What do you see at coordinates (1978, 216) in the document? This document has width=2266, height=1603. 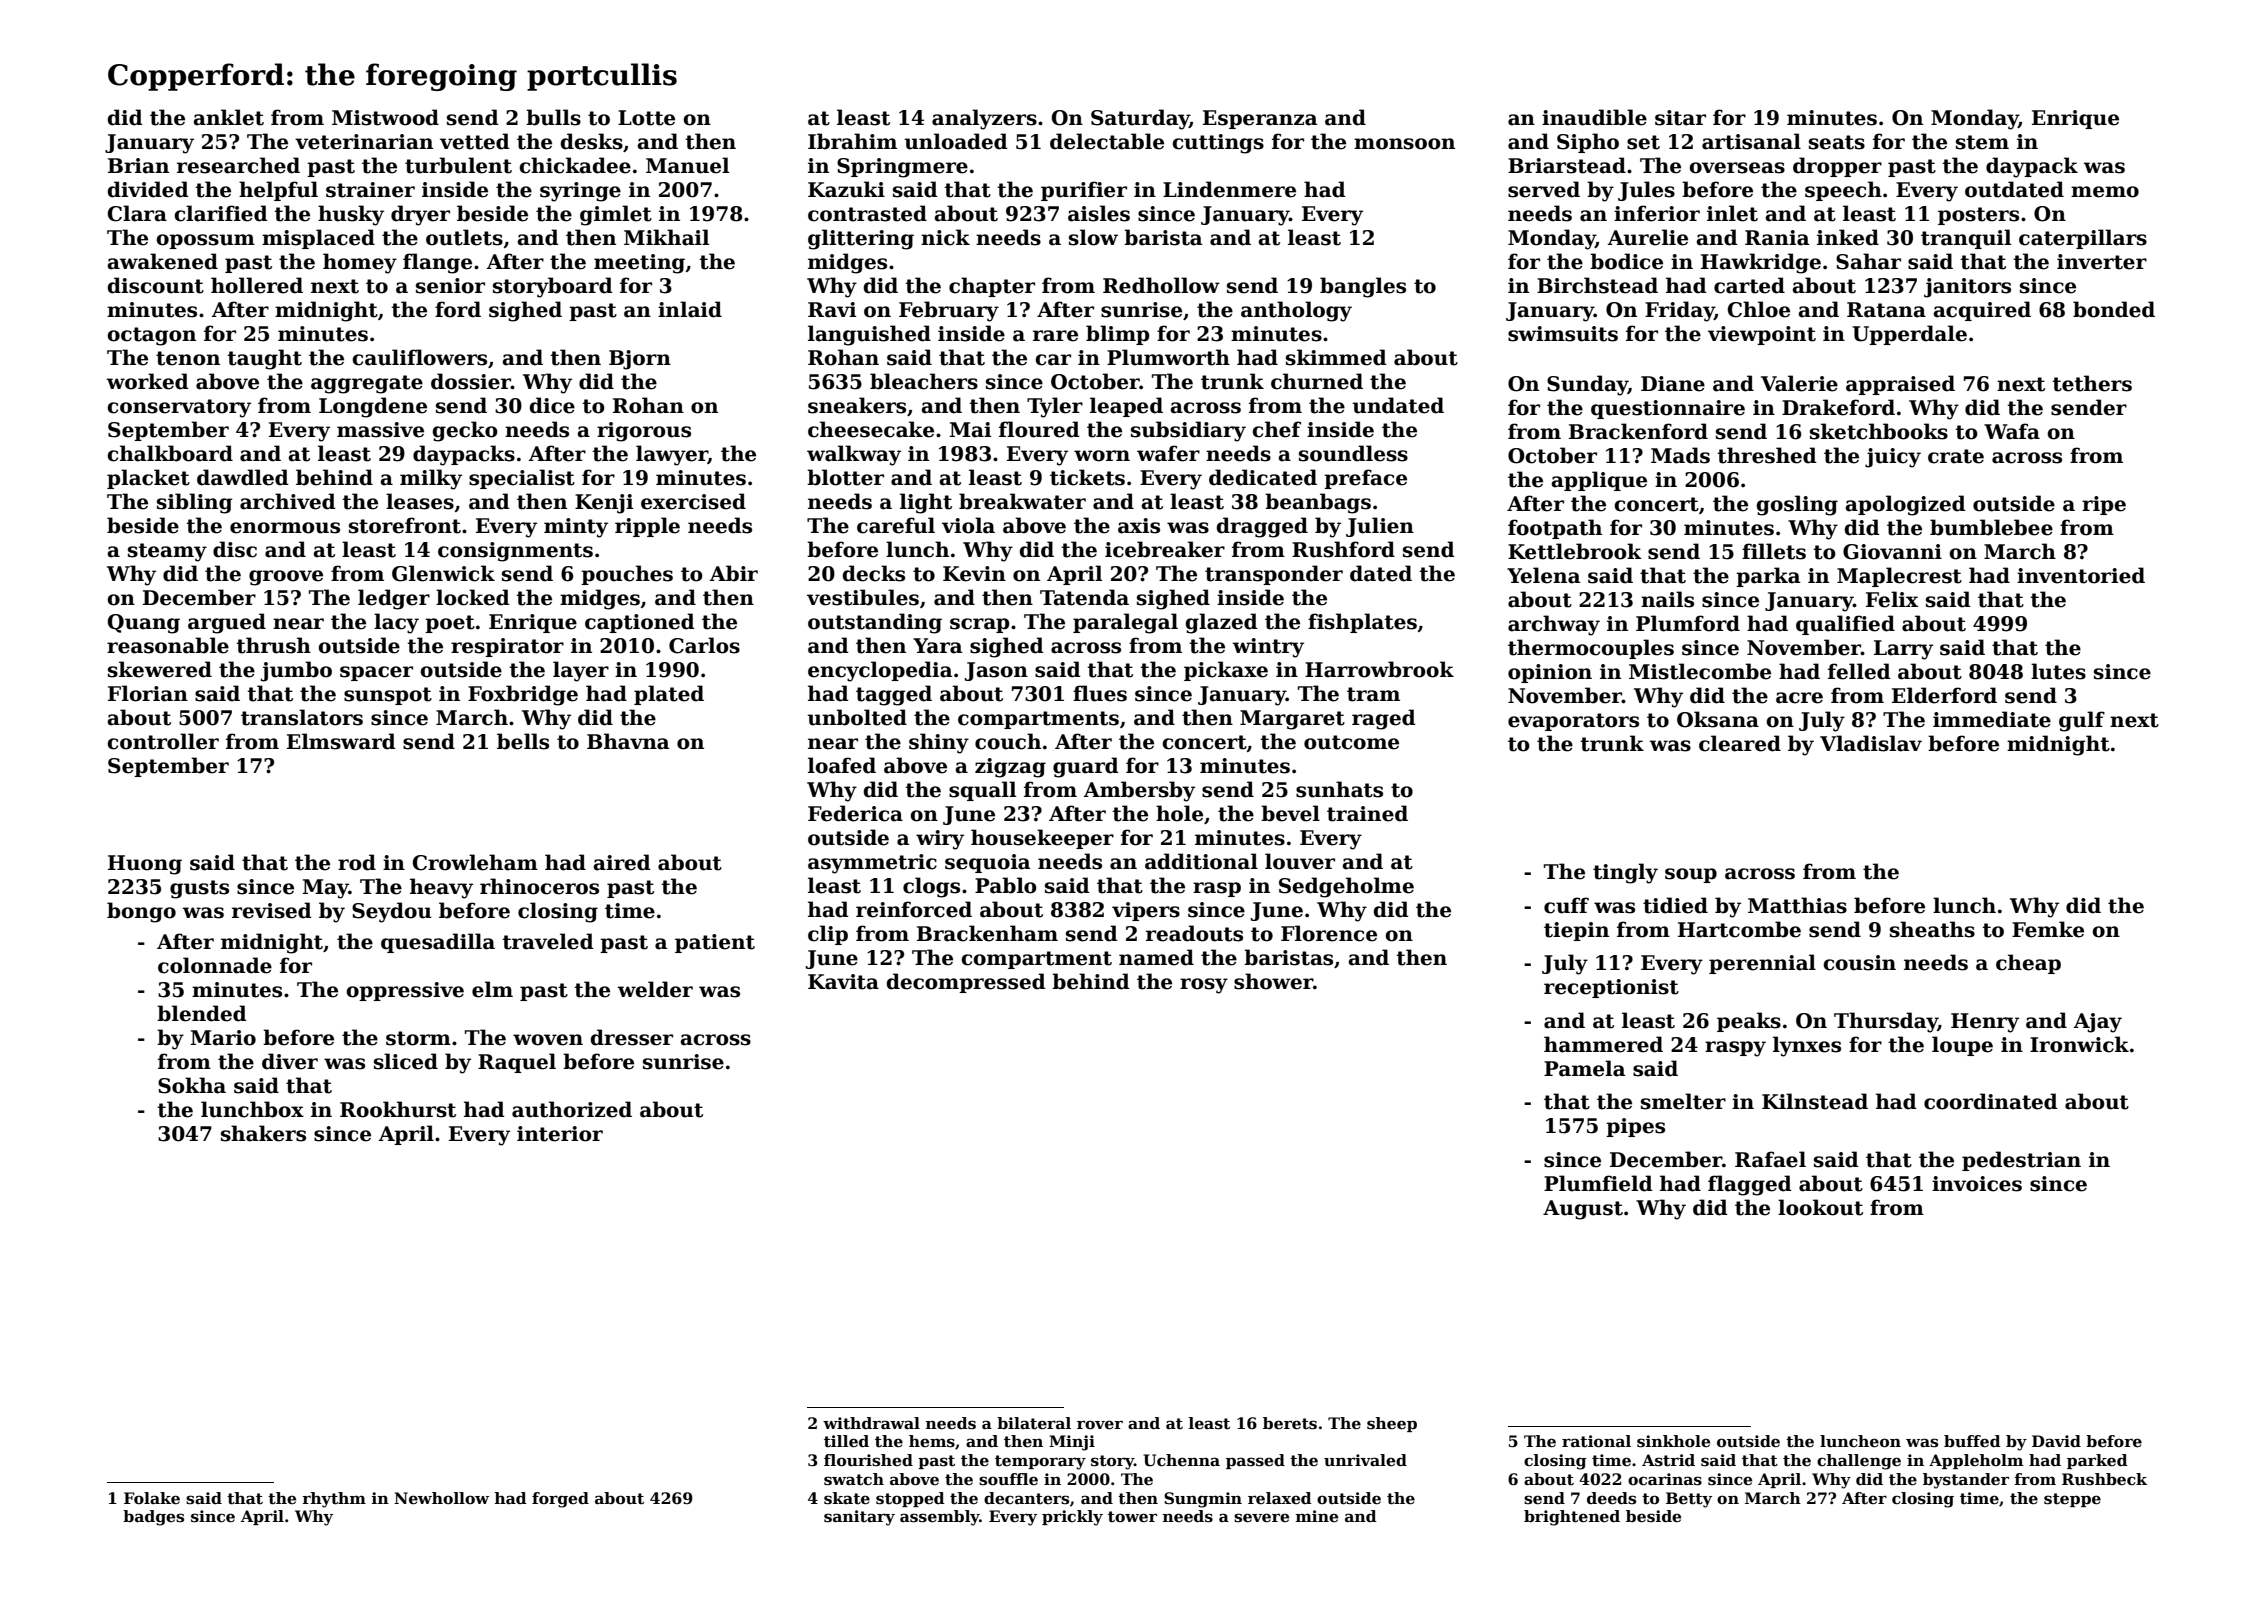 I see `posters` at bounding box center [1978, 216].
